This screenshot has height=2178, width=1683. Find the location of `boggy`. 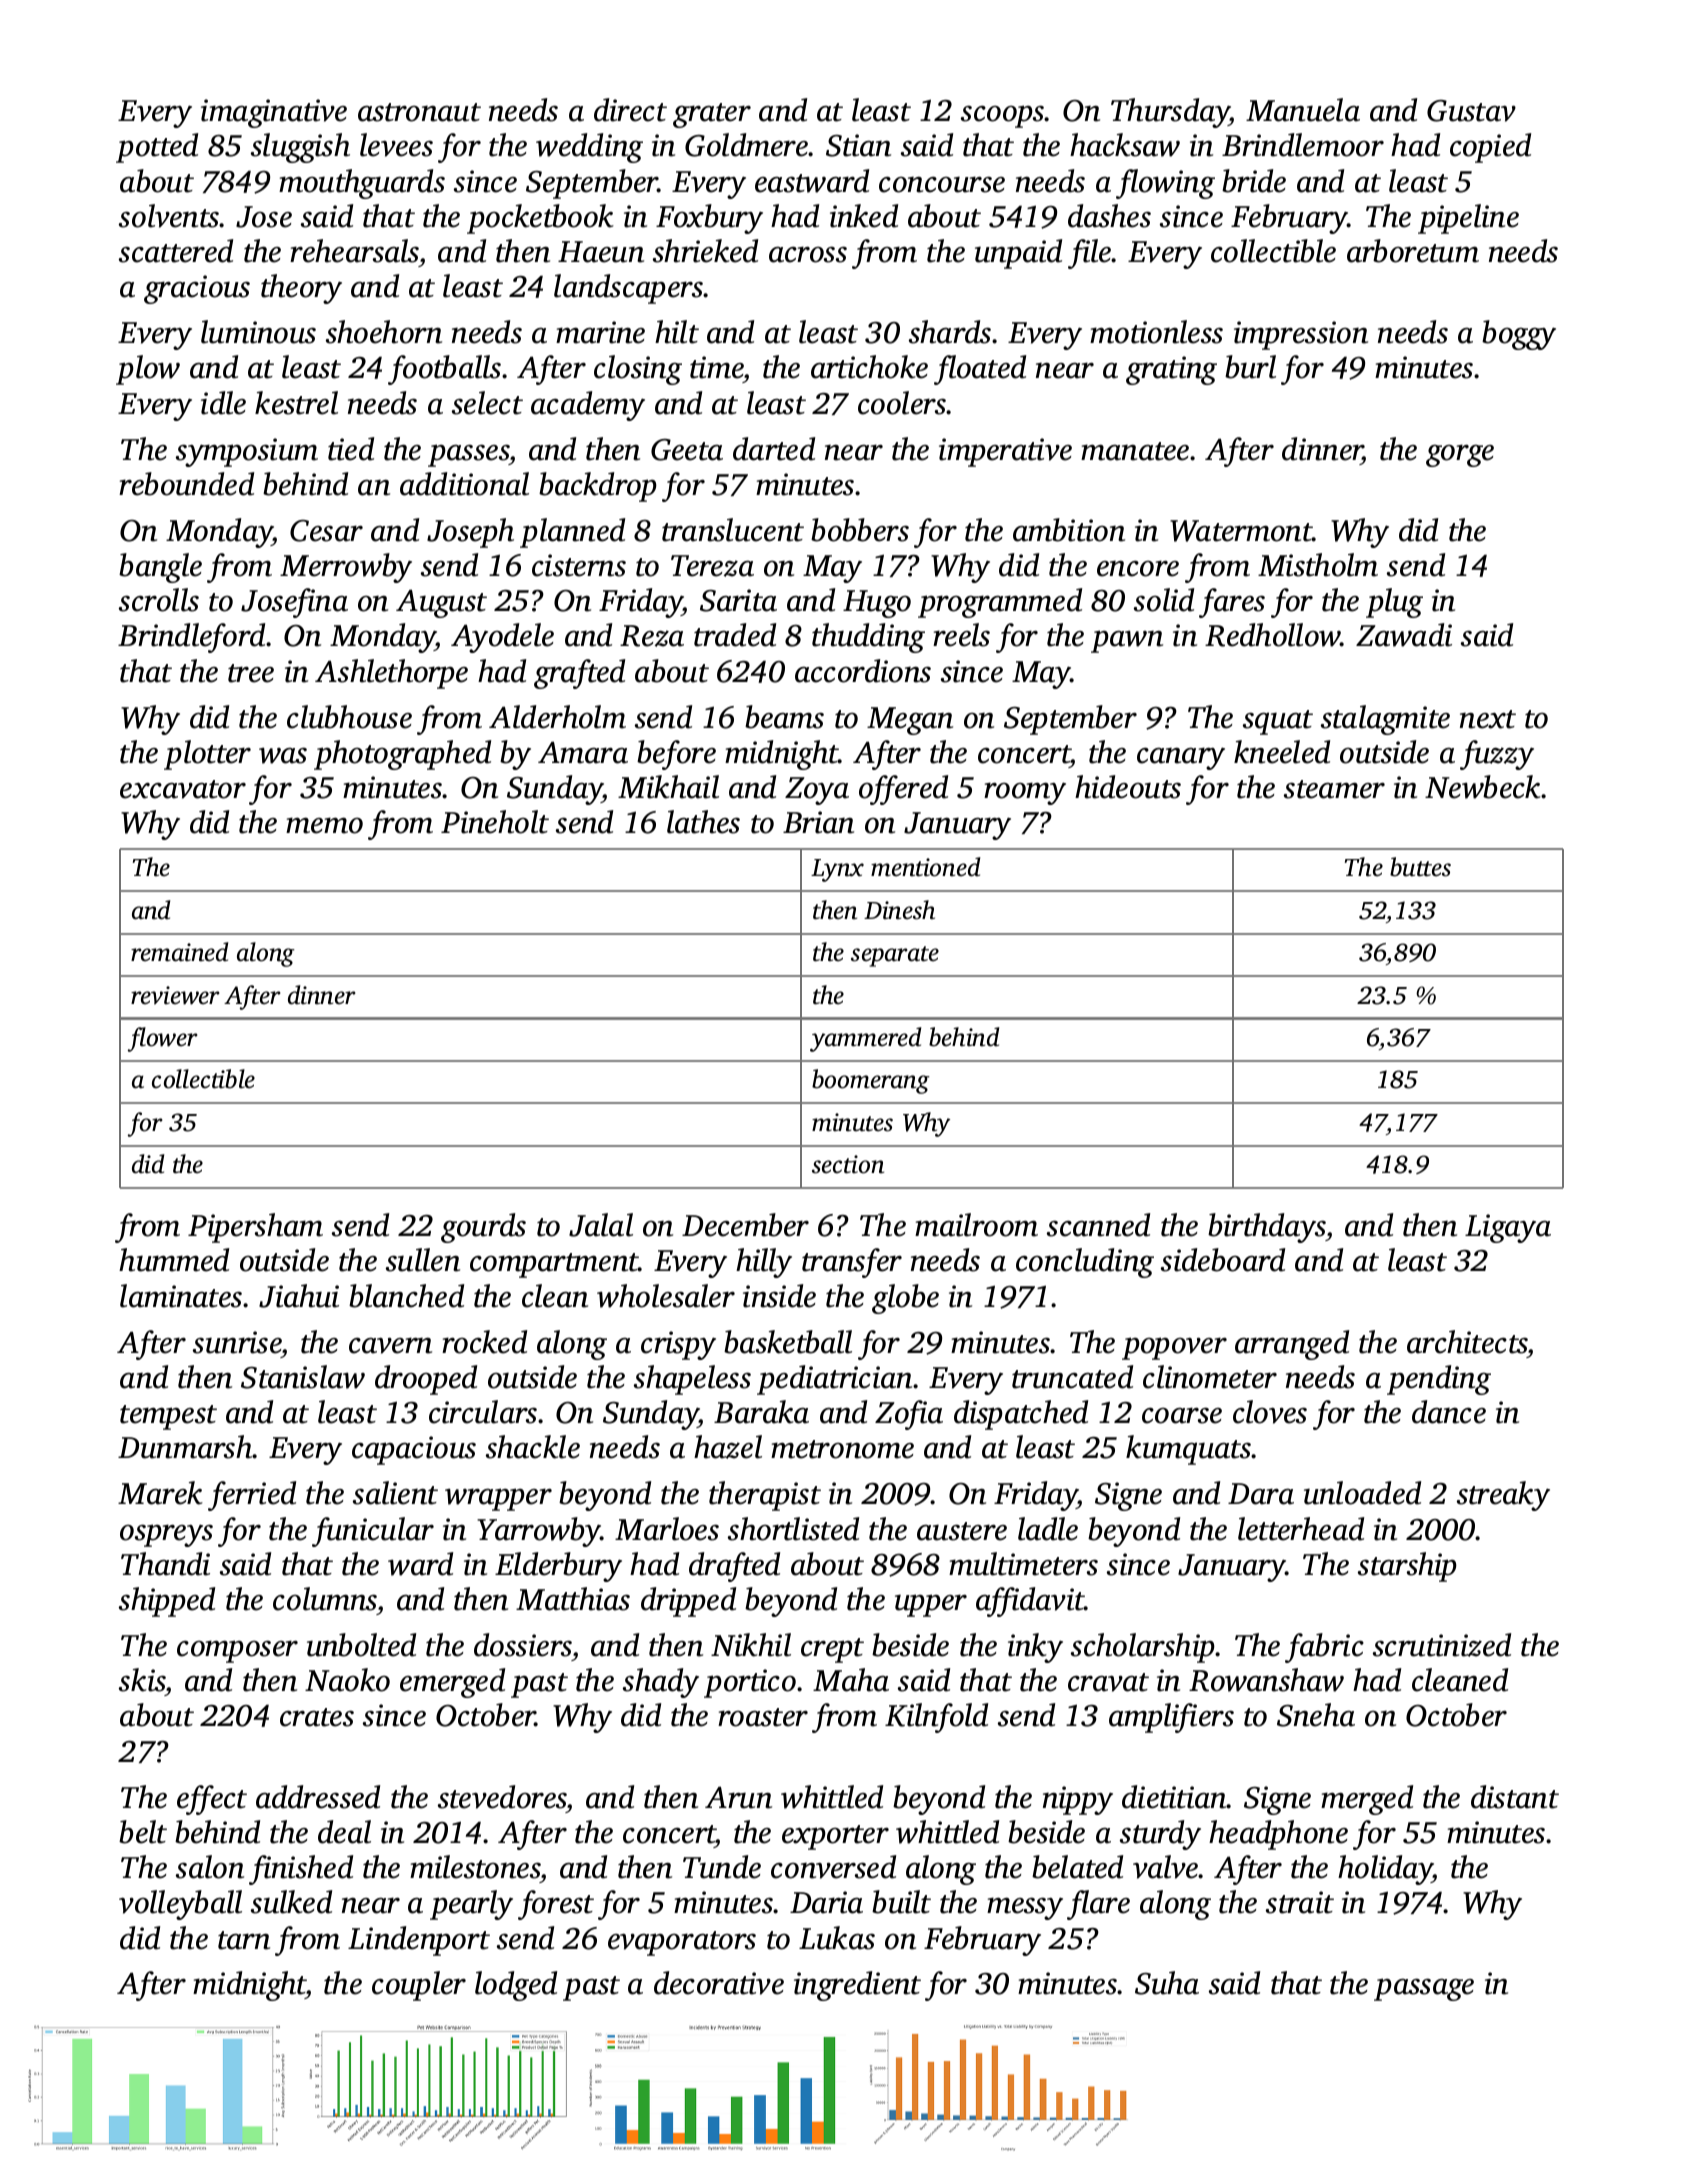

boggy is located at coordinates (1519, 335).
